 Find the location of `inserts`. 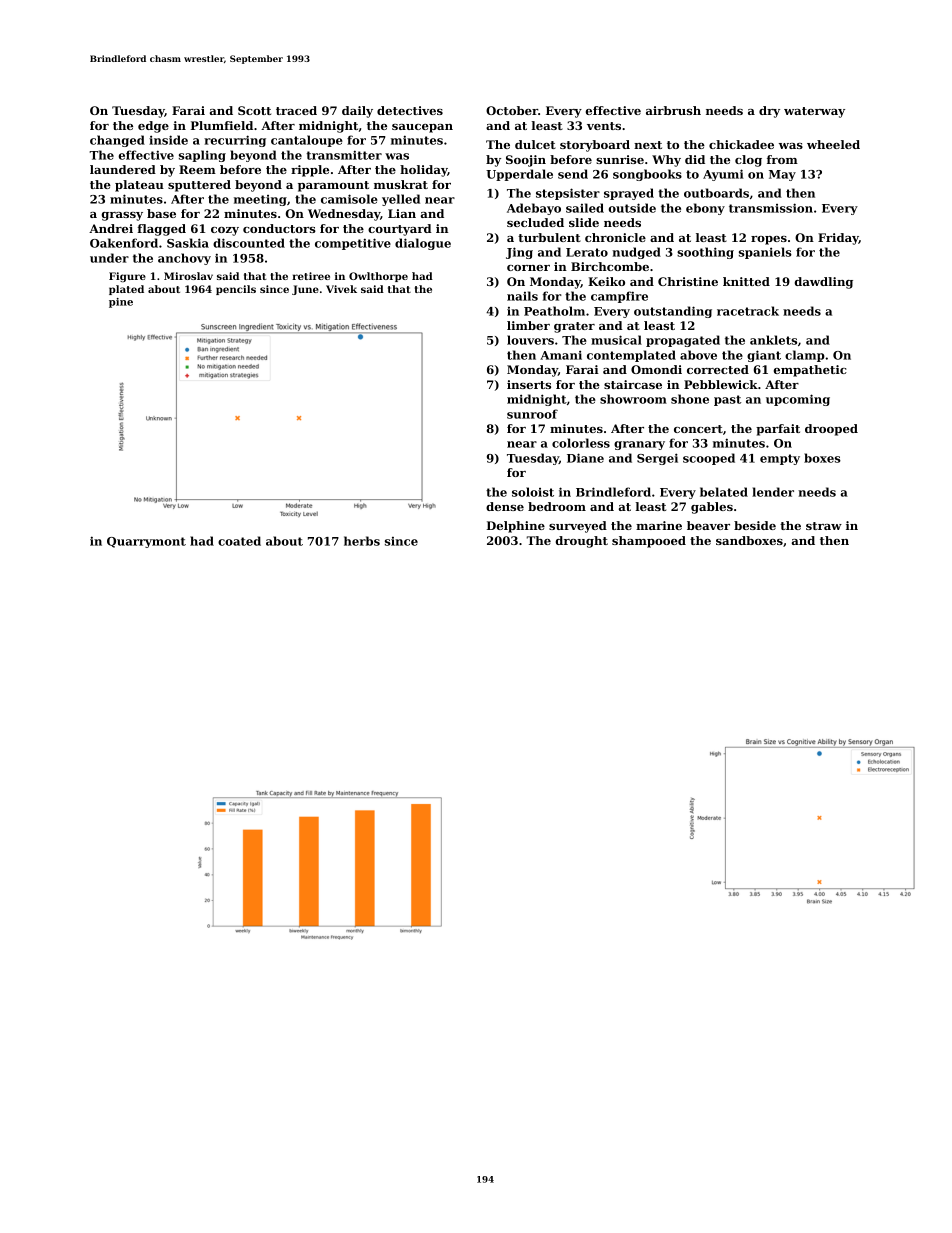

inserts is located at coordinates (529, 384).
